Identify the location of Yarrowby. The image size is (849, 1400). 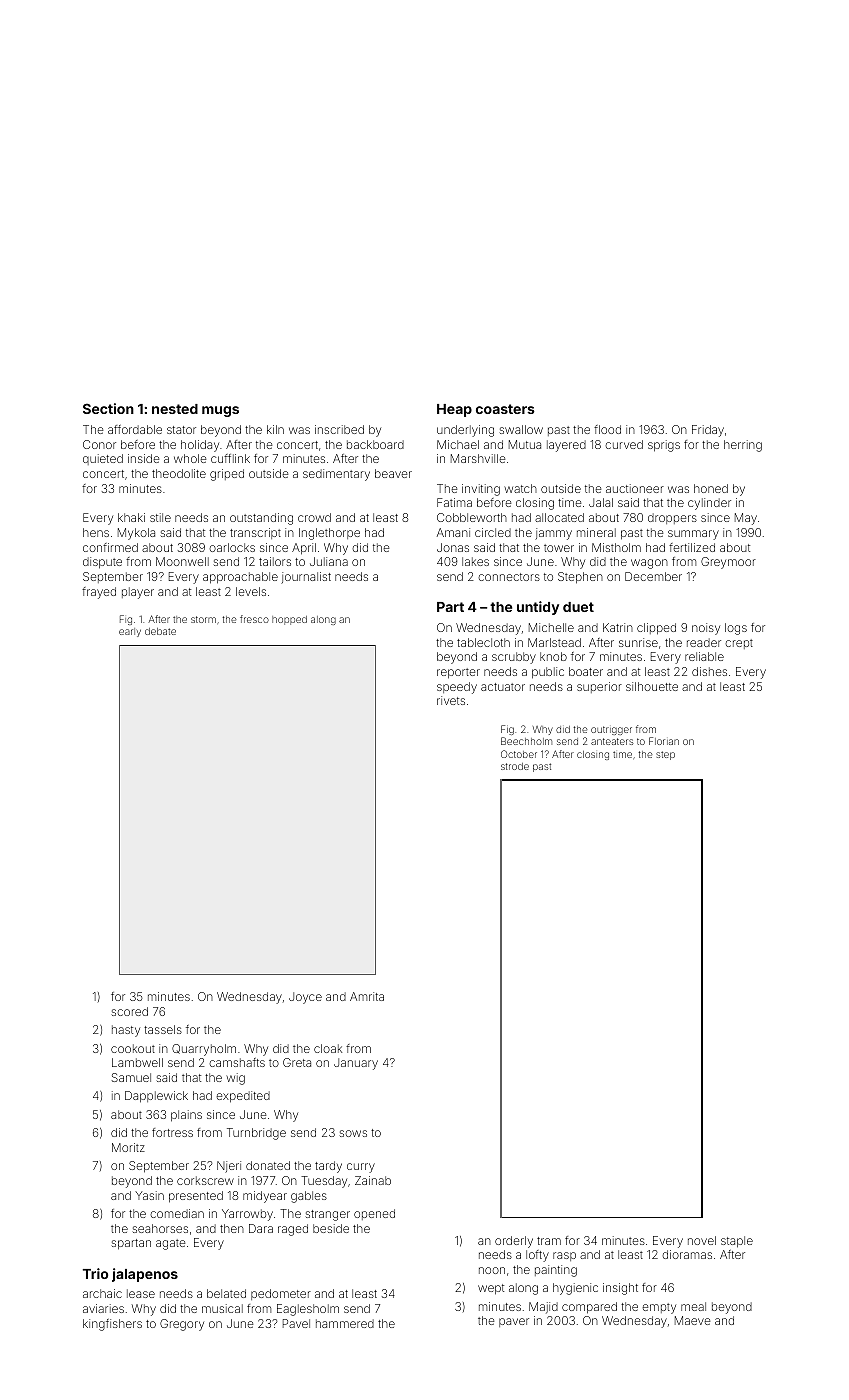
(247, 1215).
